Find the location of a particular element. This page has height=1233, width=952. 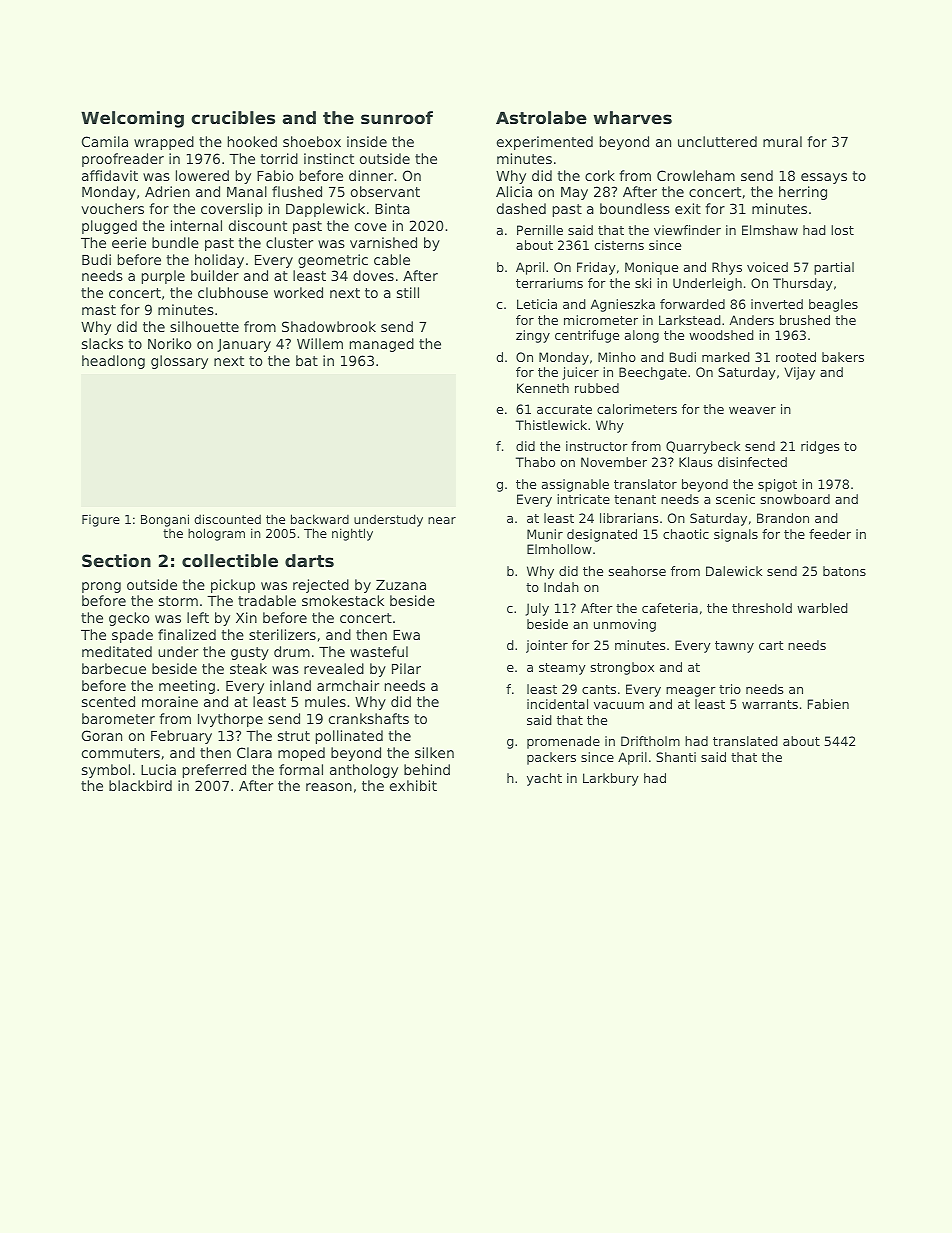

Alicia is located at coordinates (514, 191).
